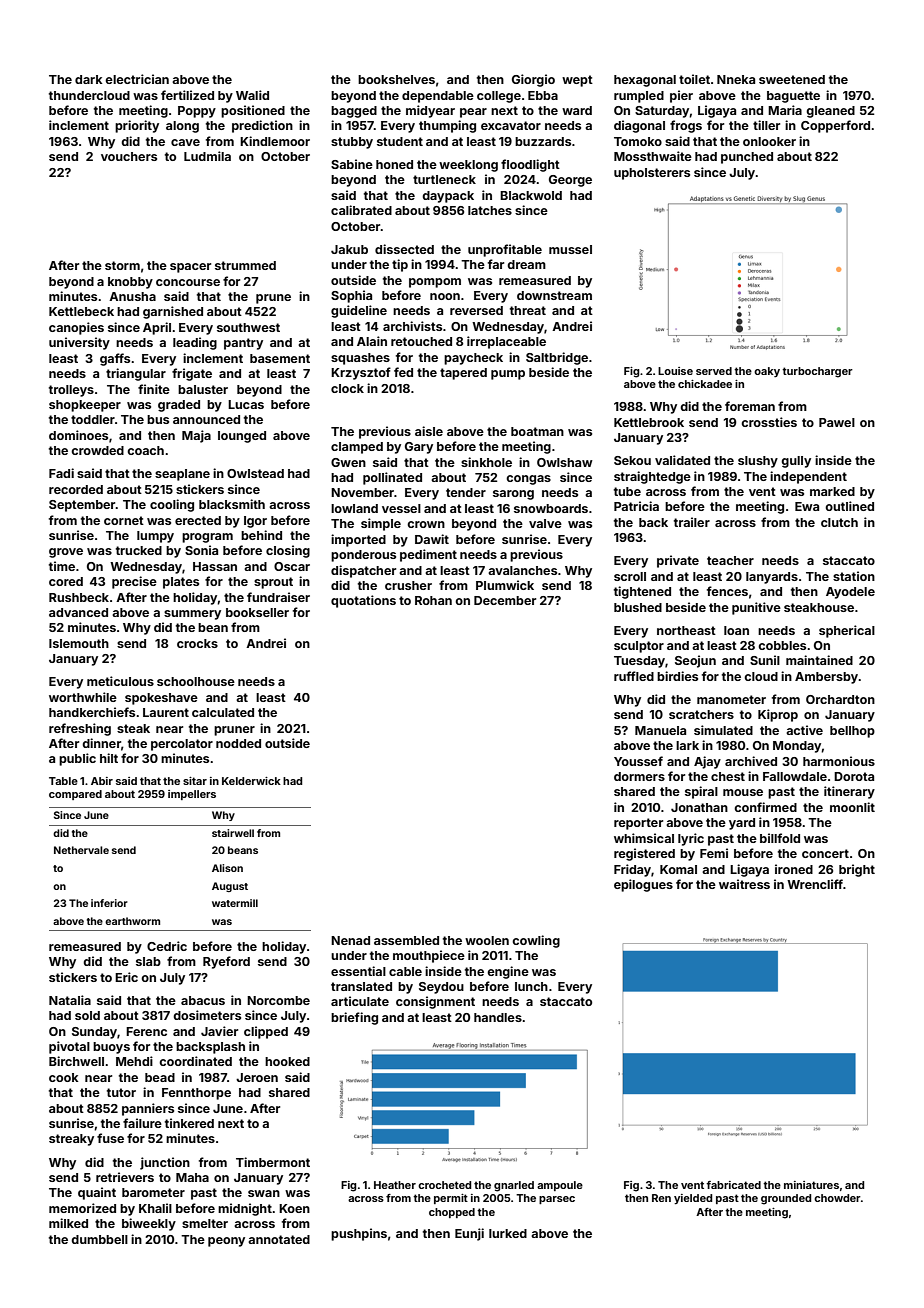 The height and width of the screenshot is (1308, 924). What do you see at coordinates (448, 197) in the screenshot?
I see `daypack` at bounding box center [448, 197].
